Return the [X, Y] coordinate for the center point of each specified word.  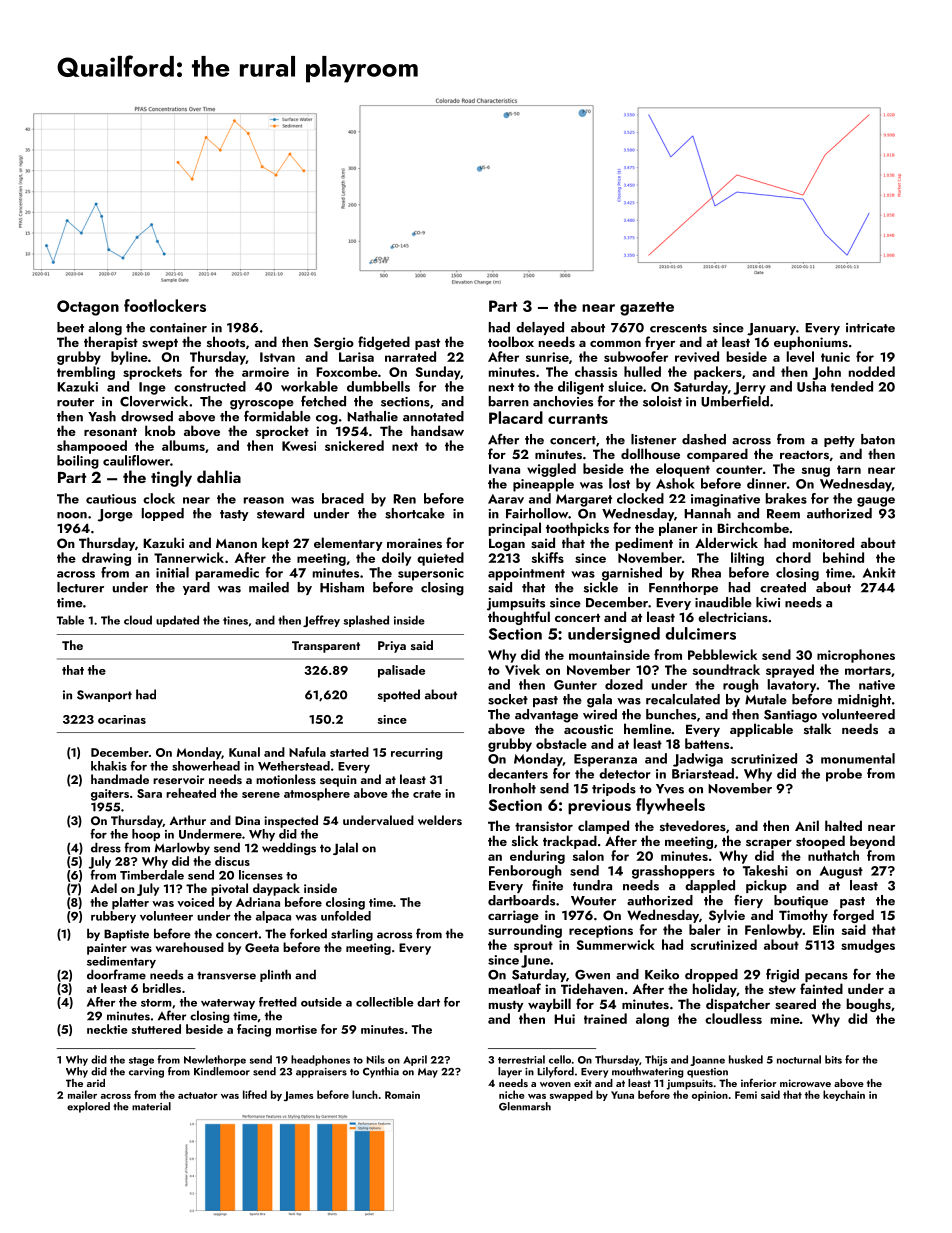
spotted [399, 695]
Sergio [334, 343]
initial [172, 572]
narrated [410, 356]
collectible [385, 1002]
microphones [856, 656]
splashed [366, 621]
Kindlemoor [222, 1071]
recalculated [683, 699]
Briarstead [703, 773]
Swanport [104, 696]
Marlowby [182, 848]
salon [588, 855]
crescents [678, 328]
